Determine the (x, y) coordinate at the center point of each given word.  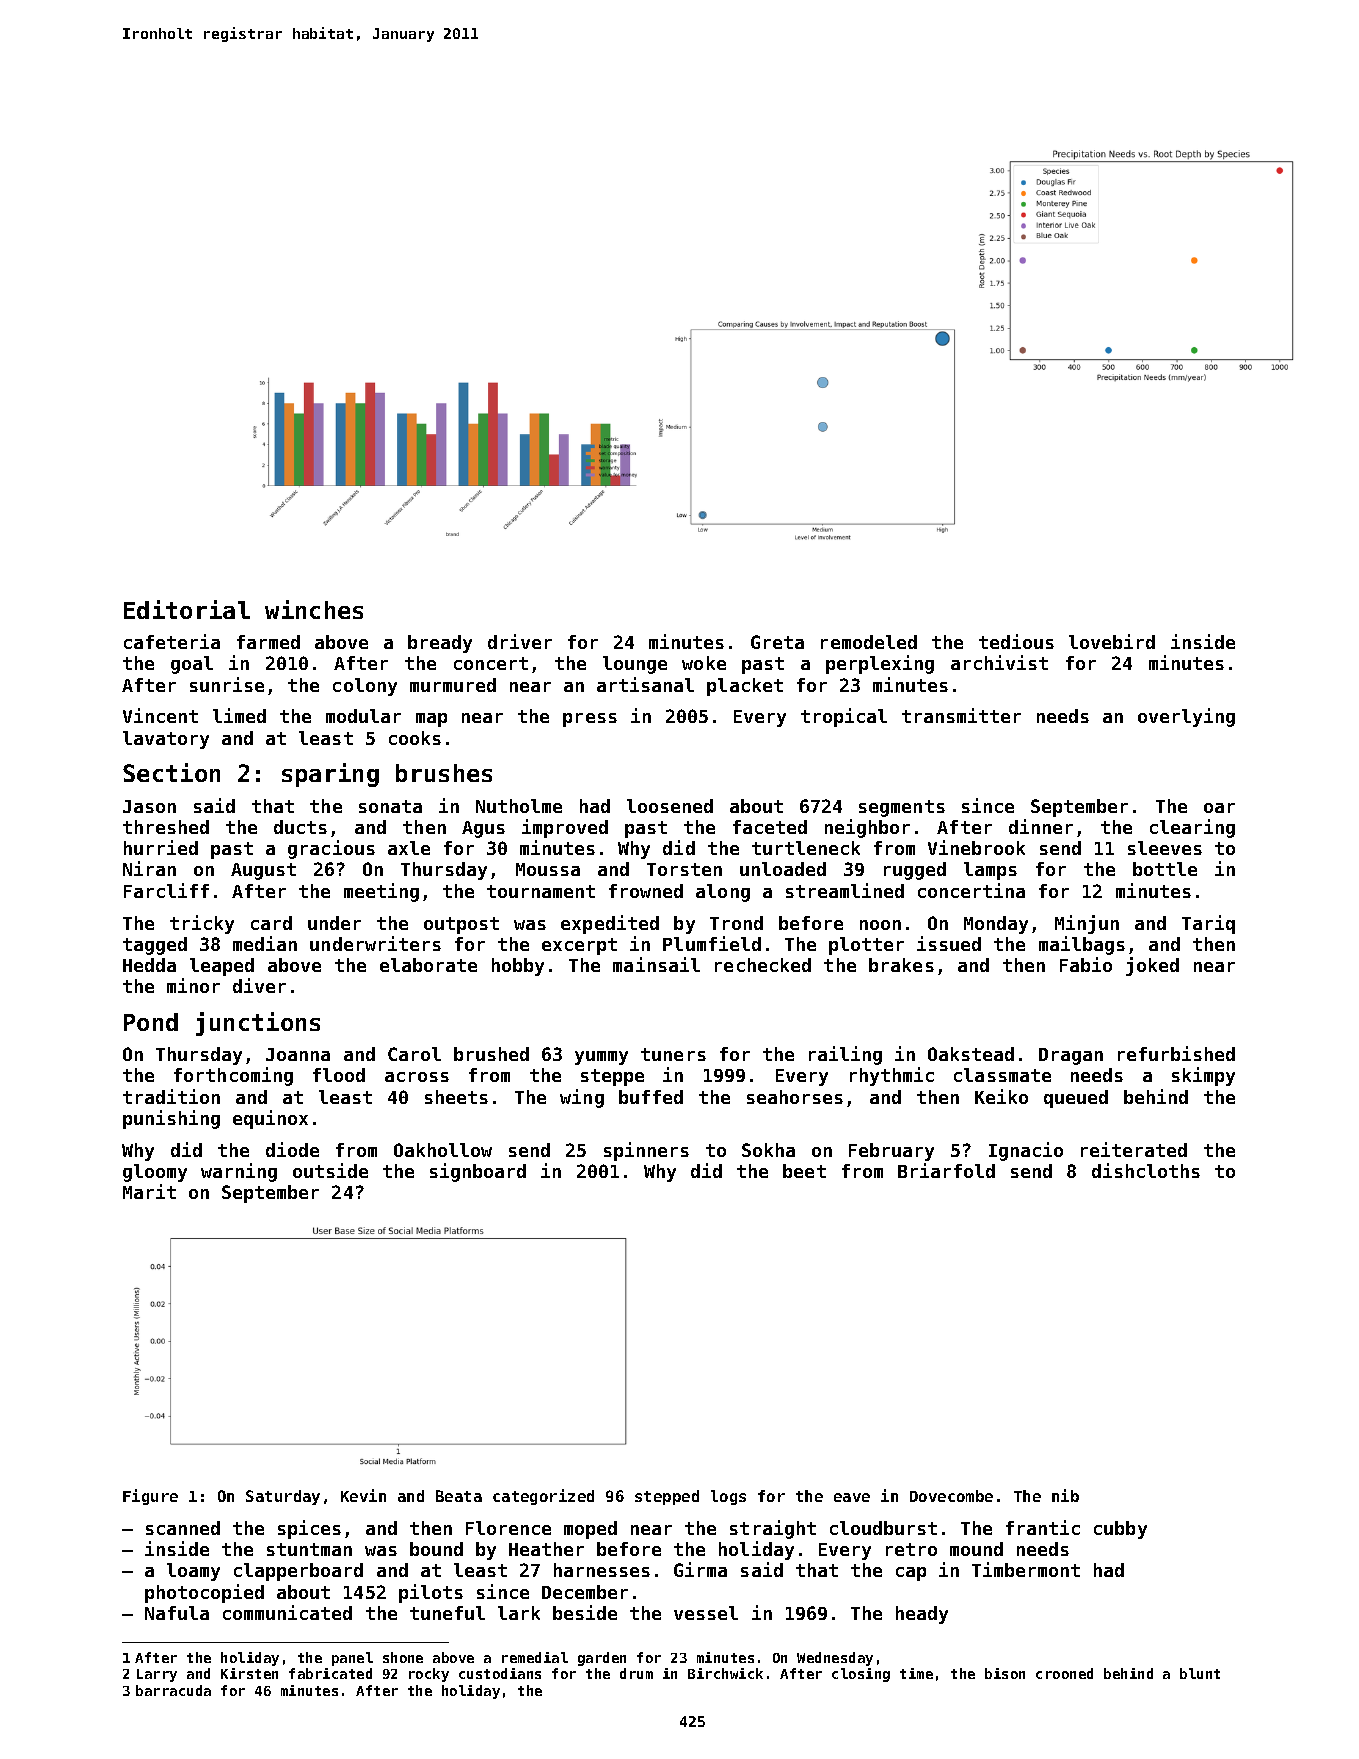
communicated (287, 1612)
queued (1076, 1099)
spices (309, 1529)
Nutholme (519, 806)
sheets (456, 1097)
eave (852, 1497)
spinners (646, 1151)
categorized (543, 1497)
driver (520, 641)
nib (1065, 1495)
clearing (1192, 828)
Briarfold (946, 1170)
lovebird (1112, 641)
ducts (300, 827)
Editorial (187, 609)
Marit (149, 1191)
